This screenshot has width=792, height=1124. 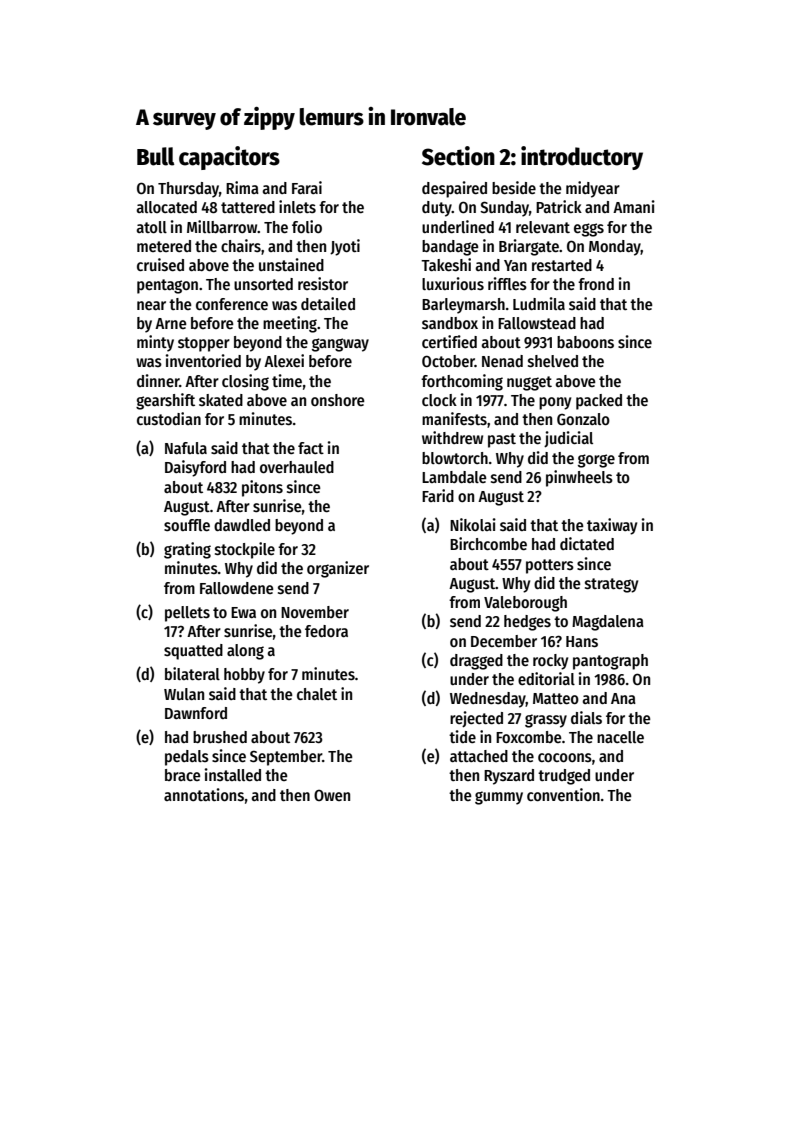 What do you see at coordinates (193, 652) in the screenshot?
I see `squatted` at bounding box center [193, 652].
